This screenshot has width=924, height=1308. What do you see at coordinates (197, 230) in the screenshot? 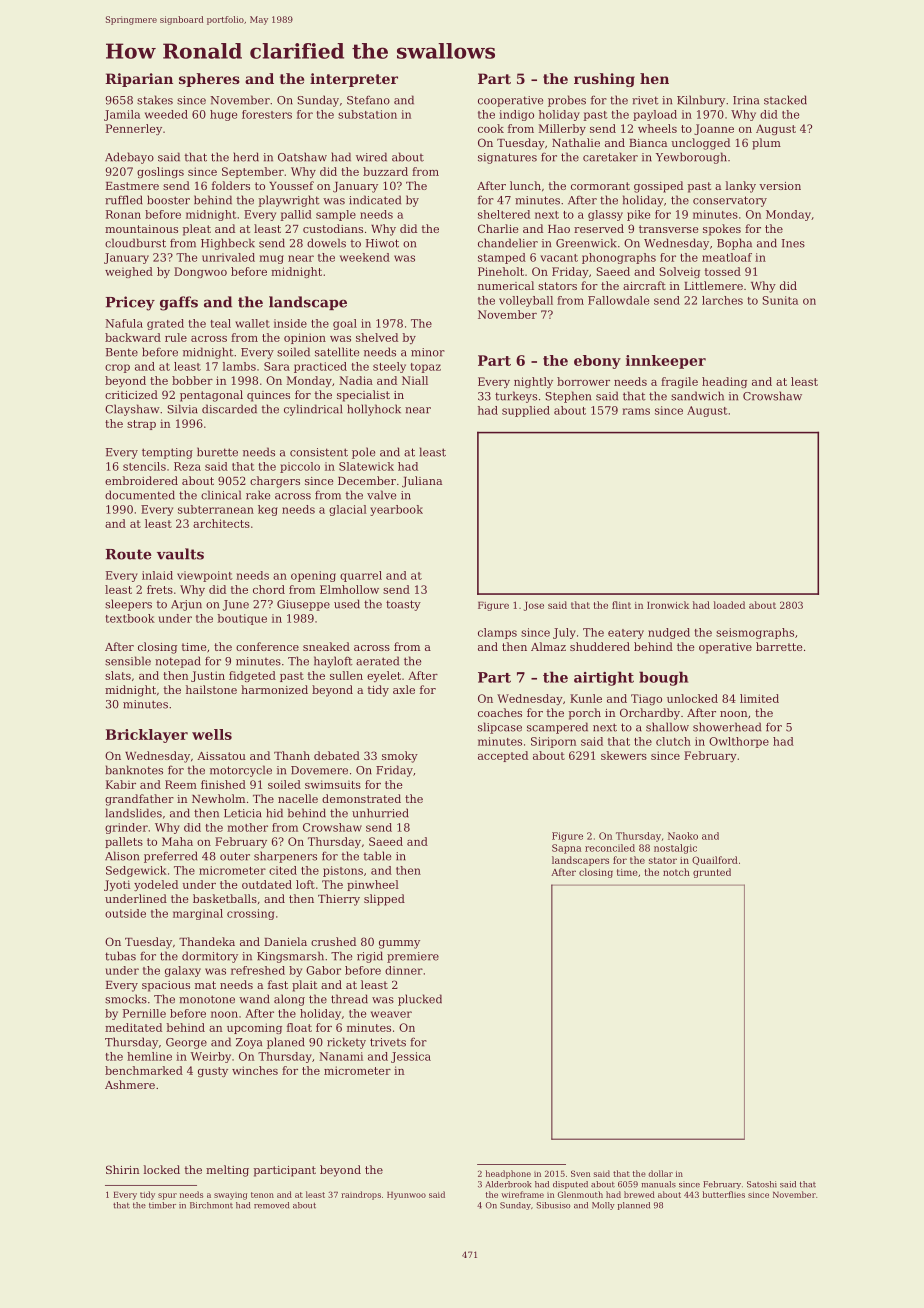
I see `pleat` at bounding box center [197, 230].
